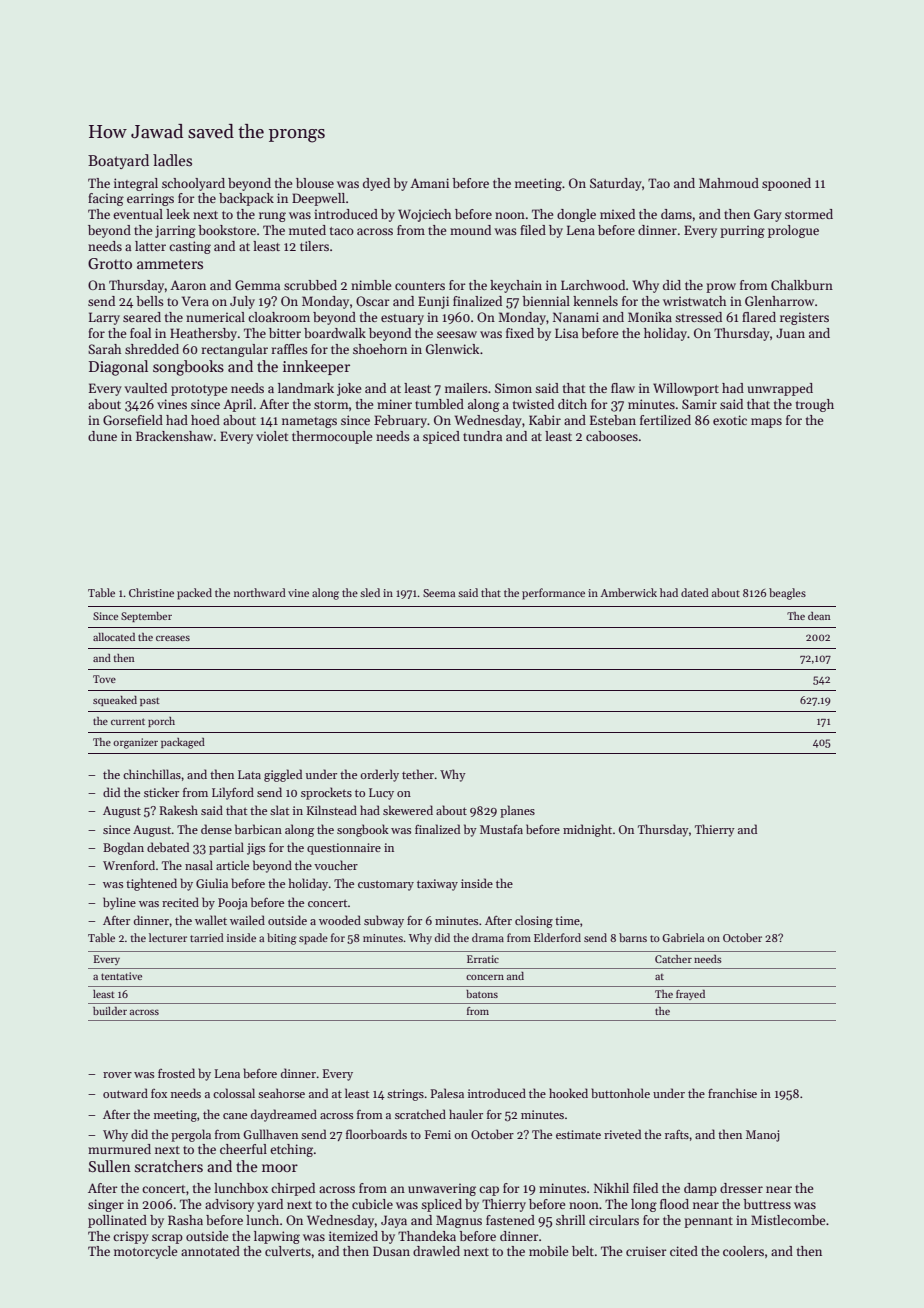  What do you see at coordinates (145, 1252) in the image?
I see `motorcycle` at bounding box center [145, 1252].
